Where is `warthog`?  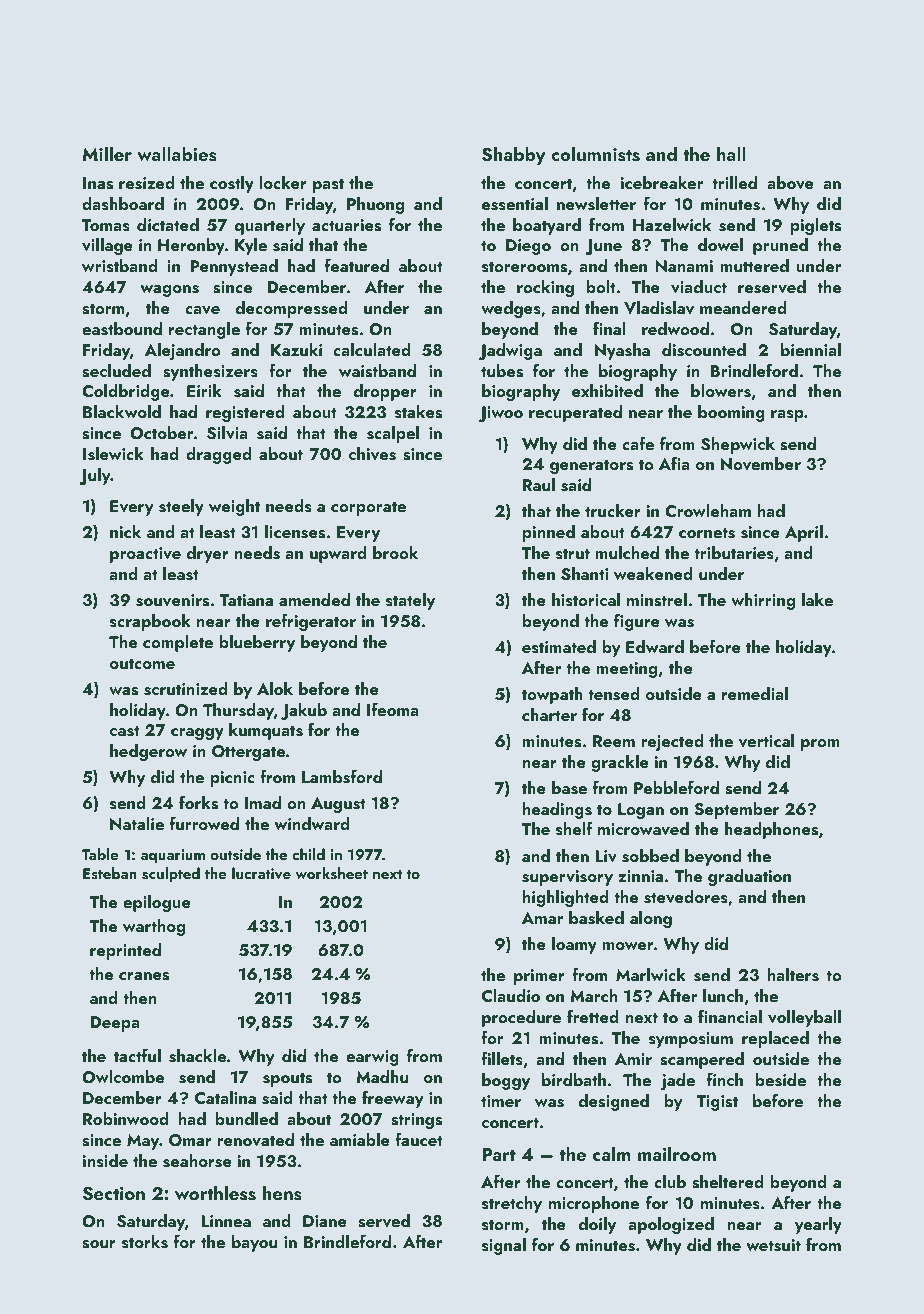 warthog is located at coordinates (154, 927).
